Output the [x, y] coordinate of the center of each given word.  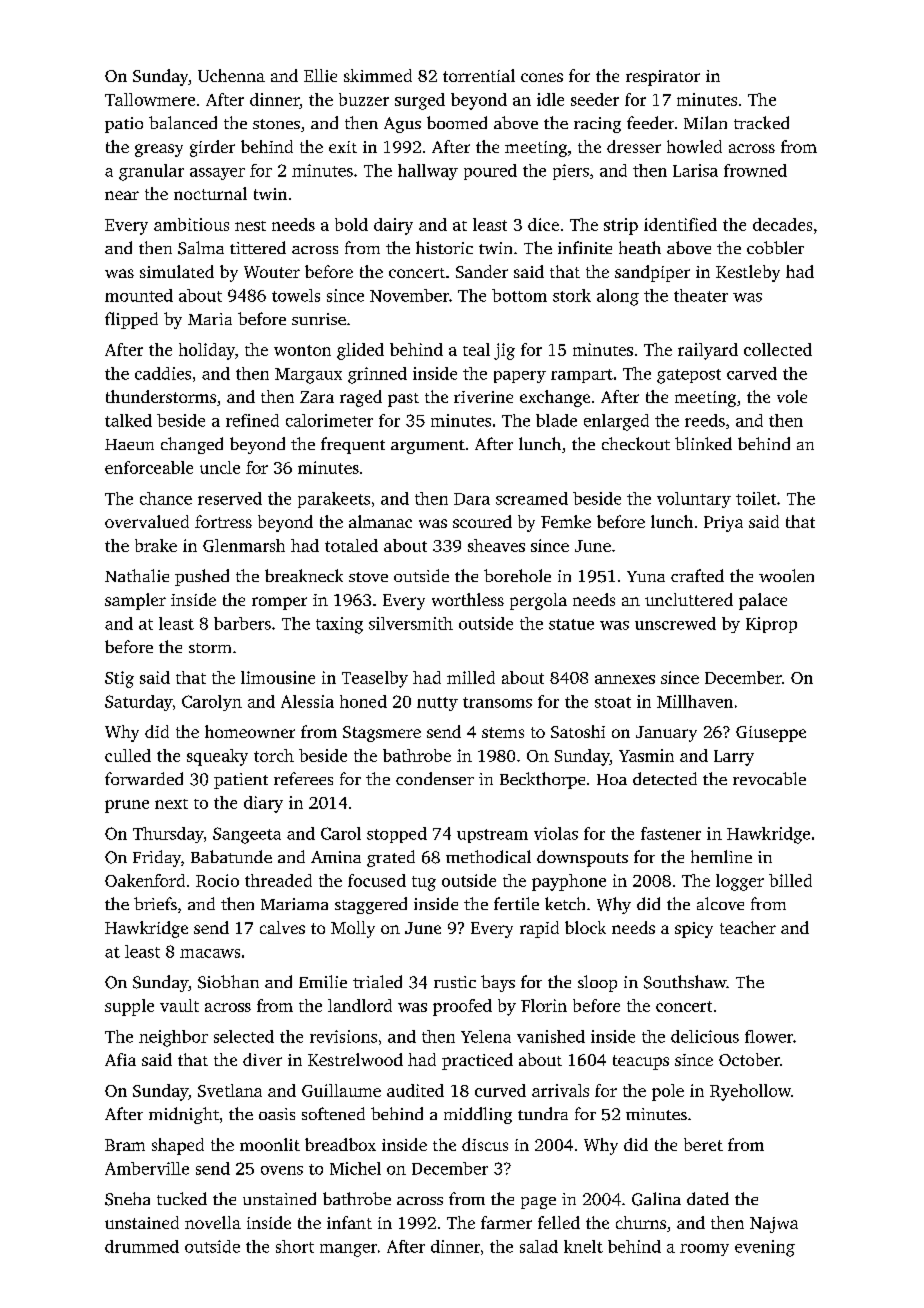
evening [765, 1248]
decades [782, 224]
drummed [142, 1246]
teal [476, 349]
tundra [543, 1113]
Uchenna [231, 75]
